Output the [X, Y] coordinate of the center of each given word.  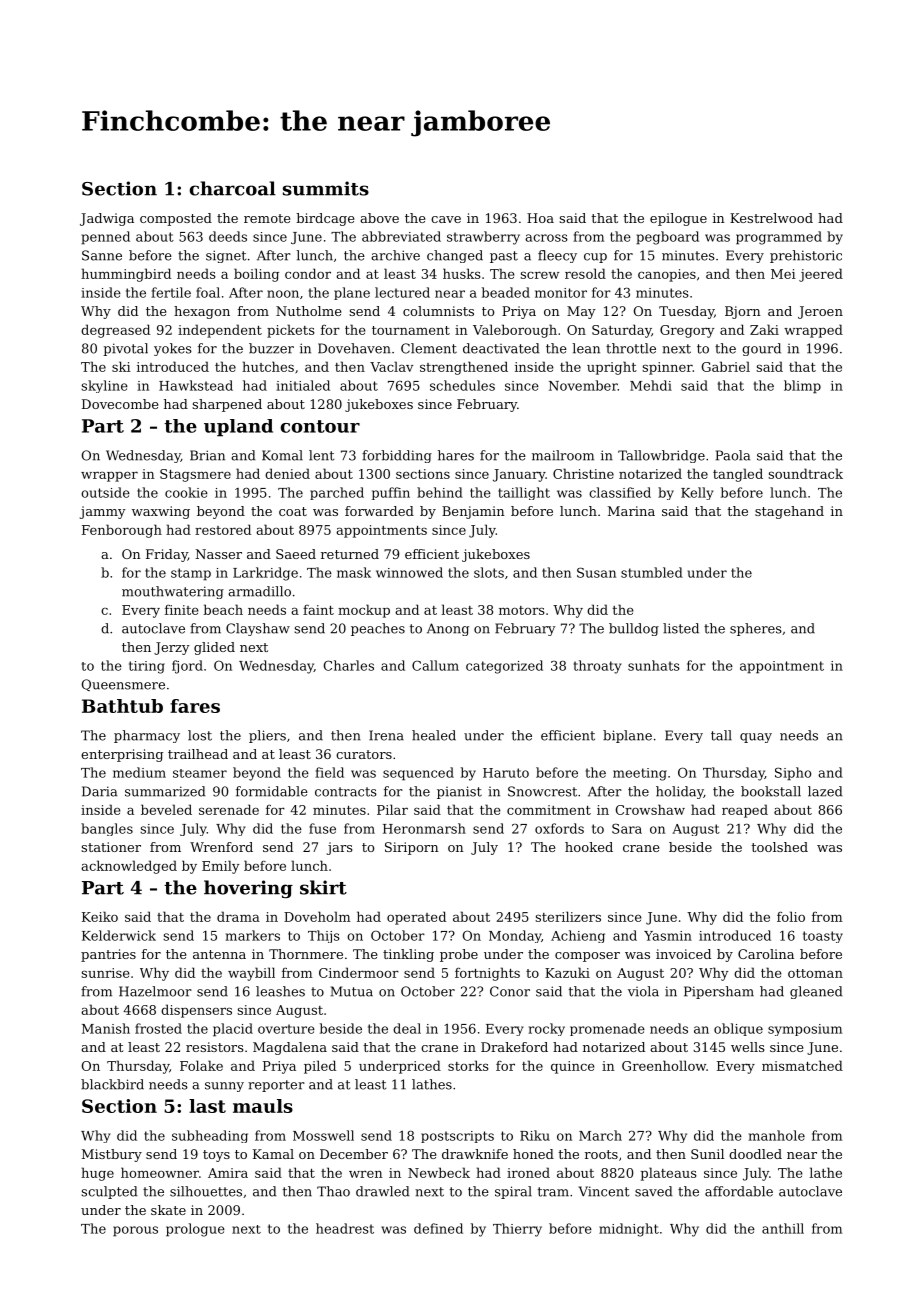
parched [337, 493]
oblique [738, 1029]
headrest [345, 1228]
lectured [402, 292]
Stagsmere [195, 475]
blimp [802, 387]
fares [195, 706]
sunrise [105, 973]
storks [468, 1065]
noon [283, 294]
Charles [349, 665]
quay [756, 738]
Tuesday [686, 312]
